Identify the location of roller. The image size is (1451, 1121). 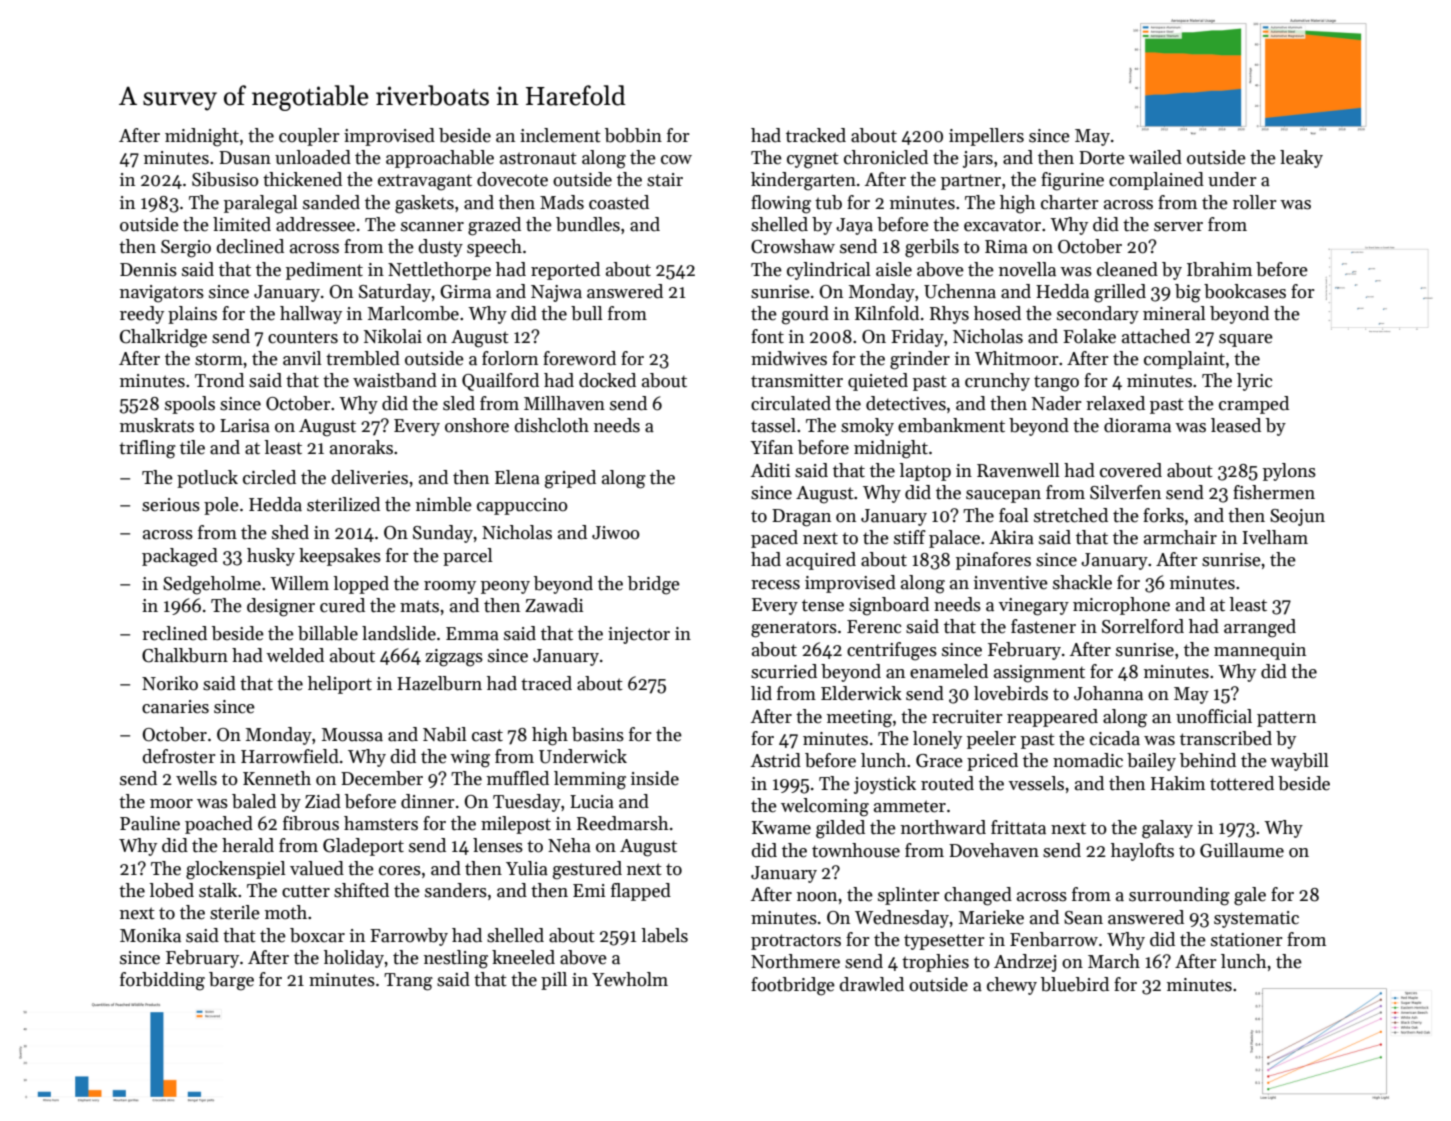
(1255, 202).
